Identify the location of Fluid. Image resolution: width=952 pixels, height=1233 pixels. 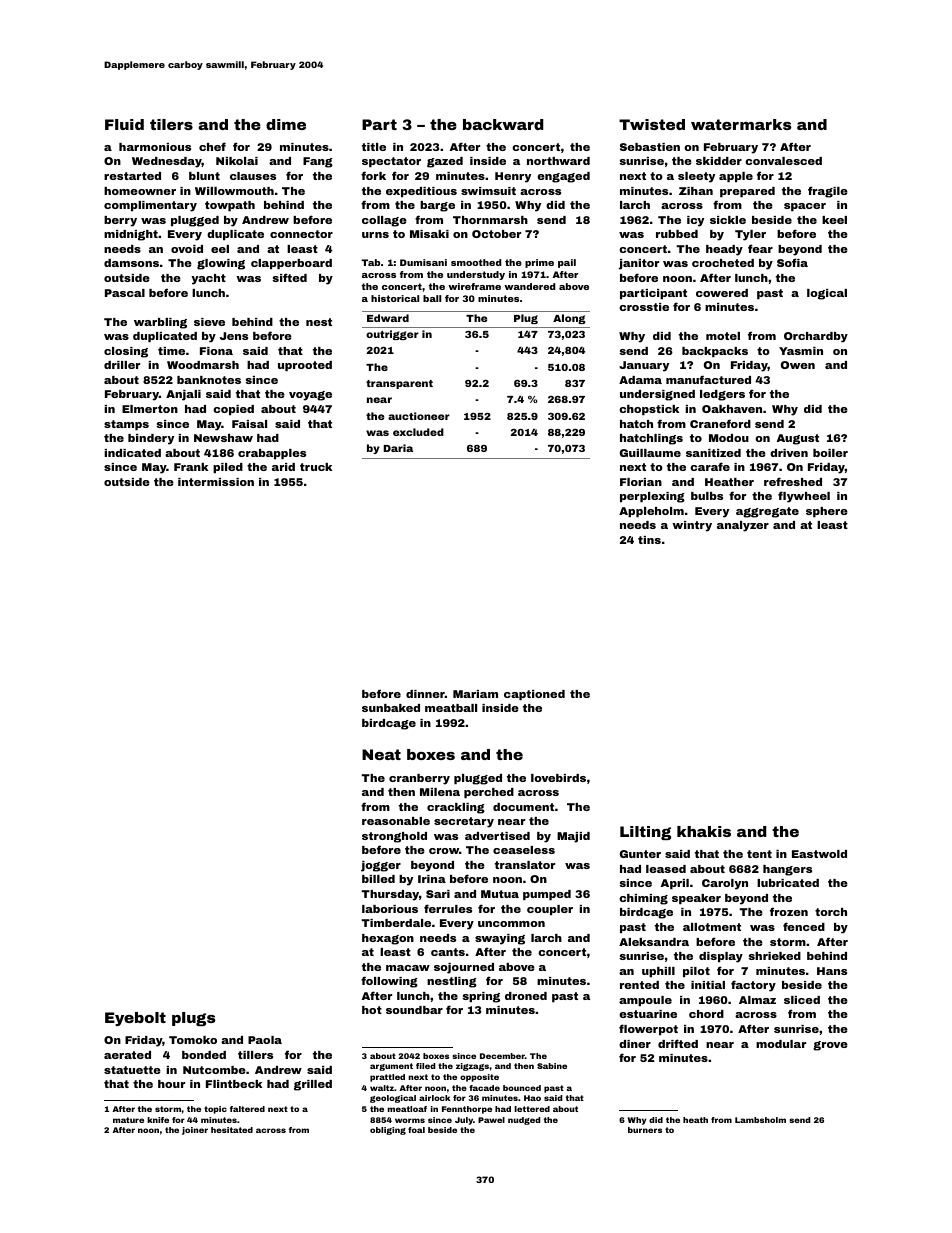
(124, 124).
